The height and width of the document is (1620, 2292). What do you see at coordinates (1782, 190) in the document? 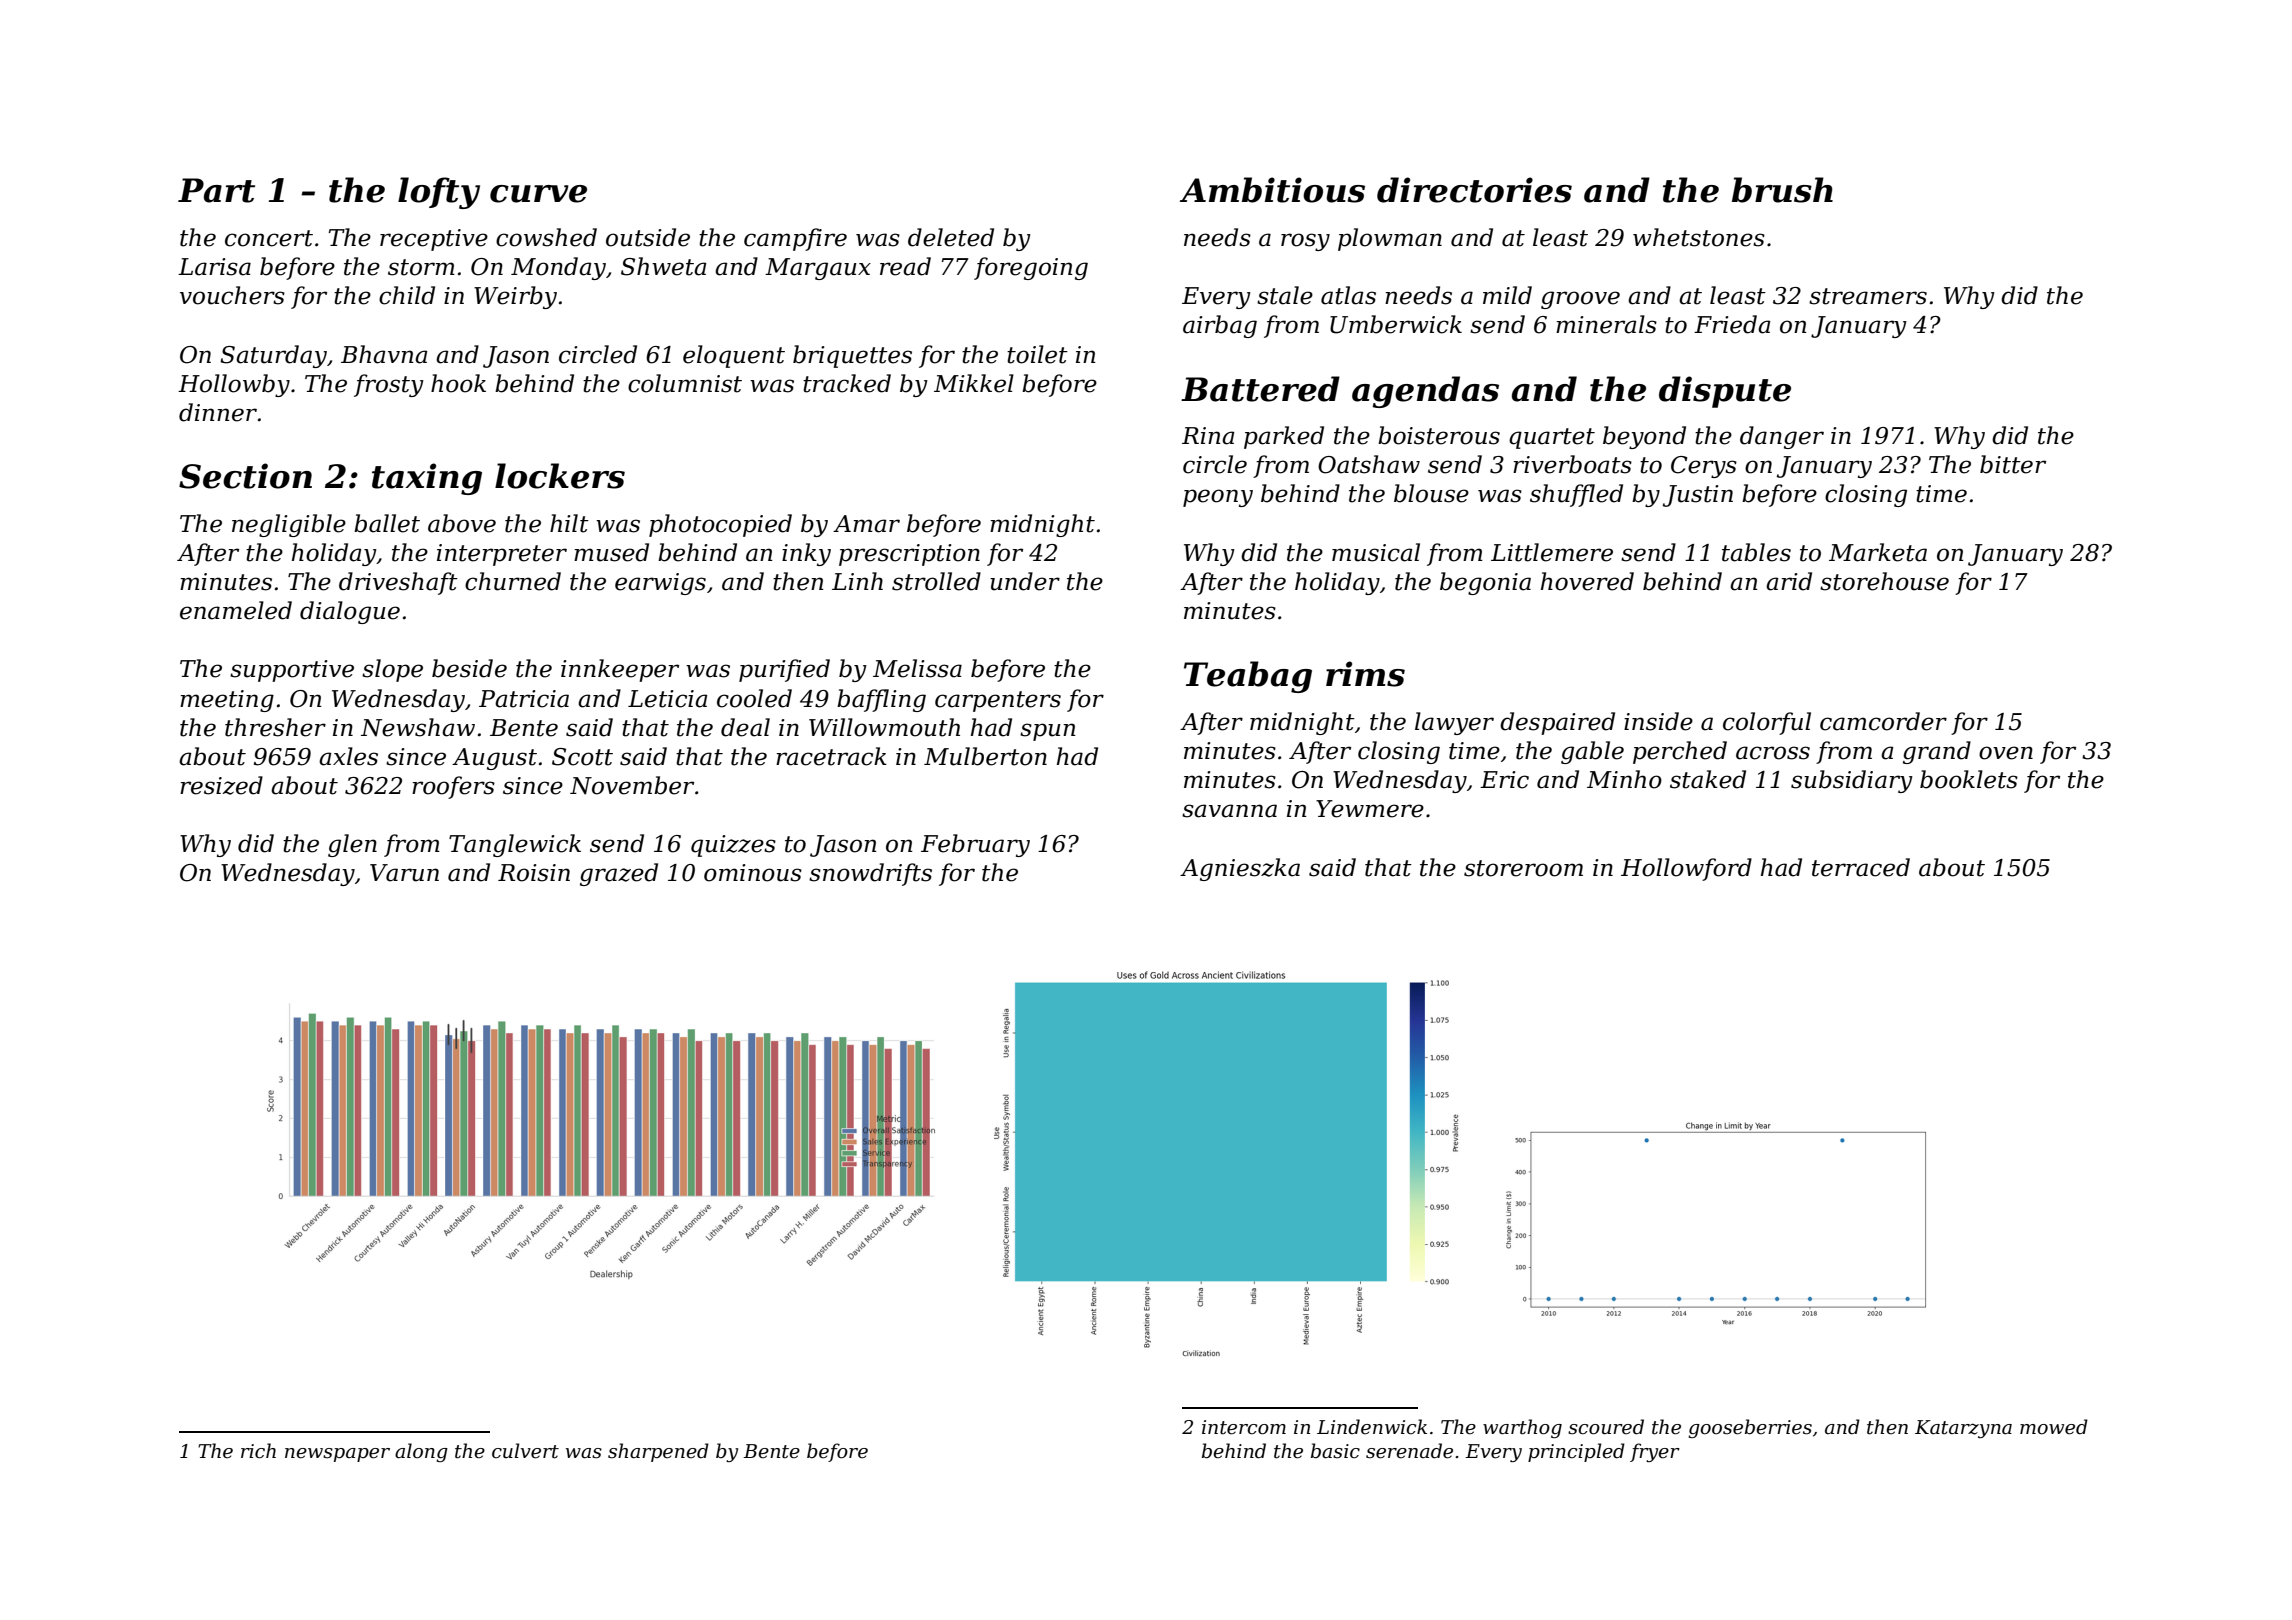
I see `brush` at bounding box center [1782, 190].
